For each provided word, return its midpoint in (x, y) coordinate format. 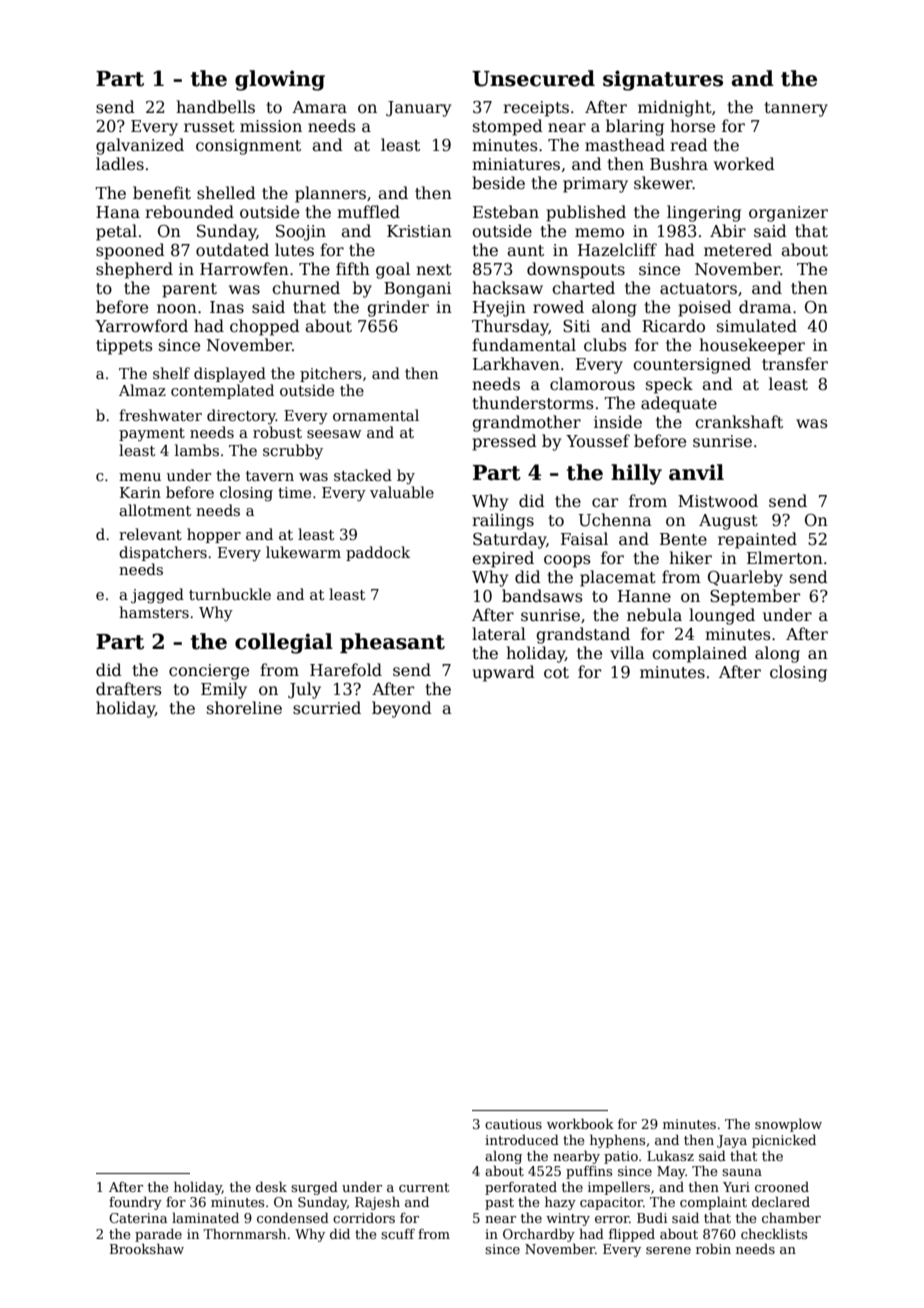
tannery (796, 109)
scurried (327, 708)
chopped (265, 327)
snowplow (788, 1125)
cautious (513, 1124)
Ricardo (673, 325)
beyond (402, 709)
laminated (205, 1217)
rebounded (189, 211)
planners (330, 194)
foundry (135, 1203)
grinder (398, 308)
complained (699, 654)
